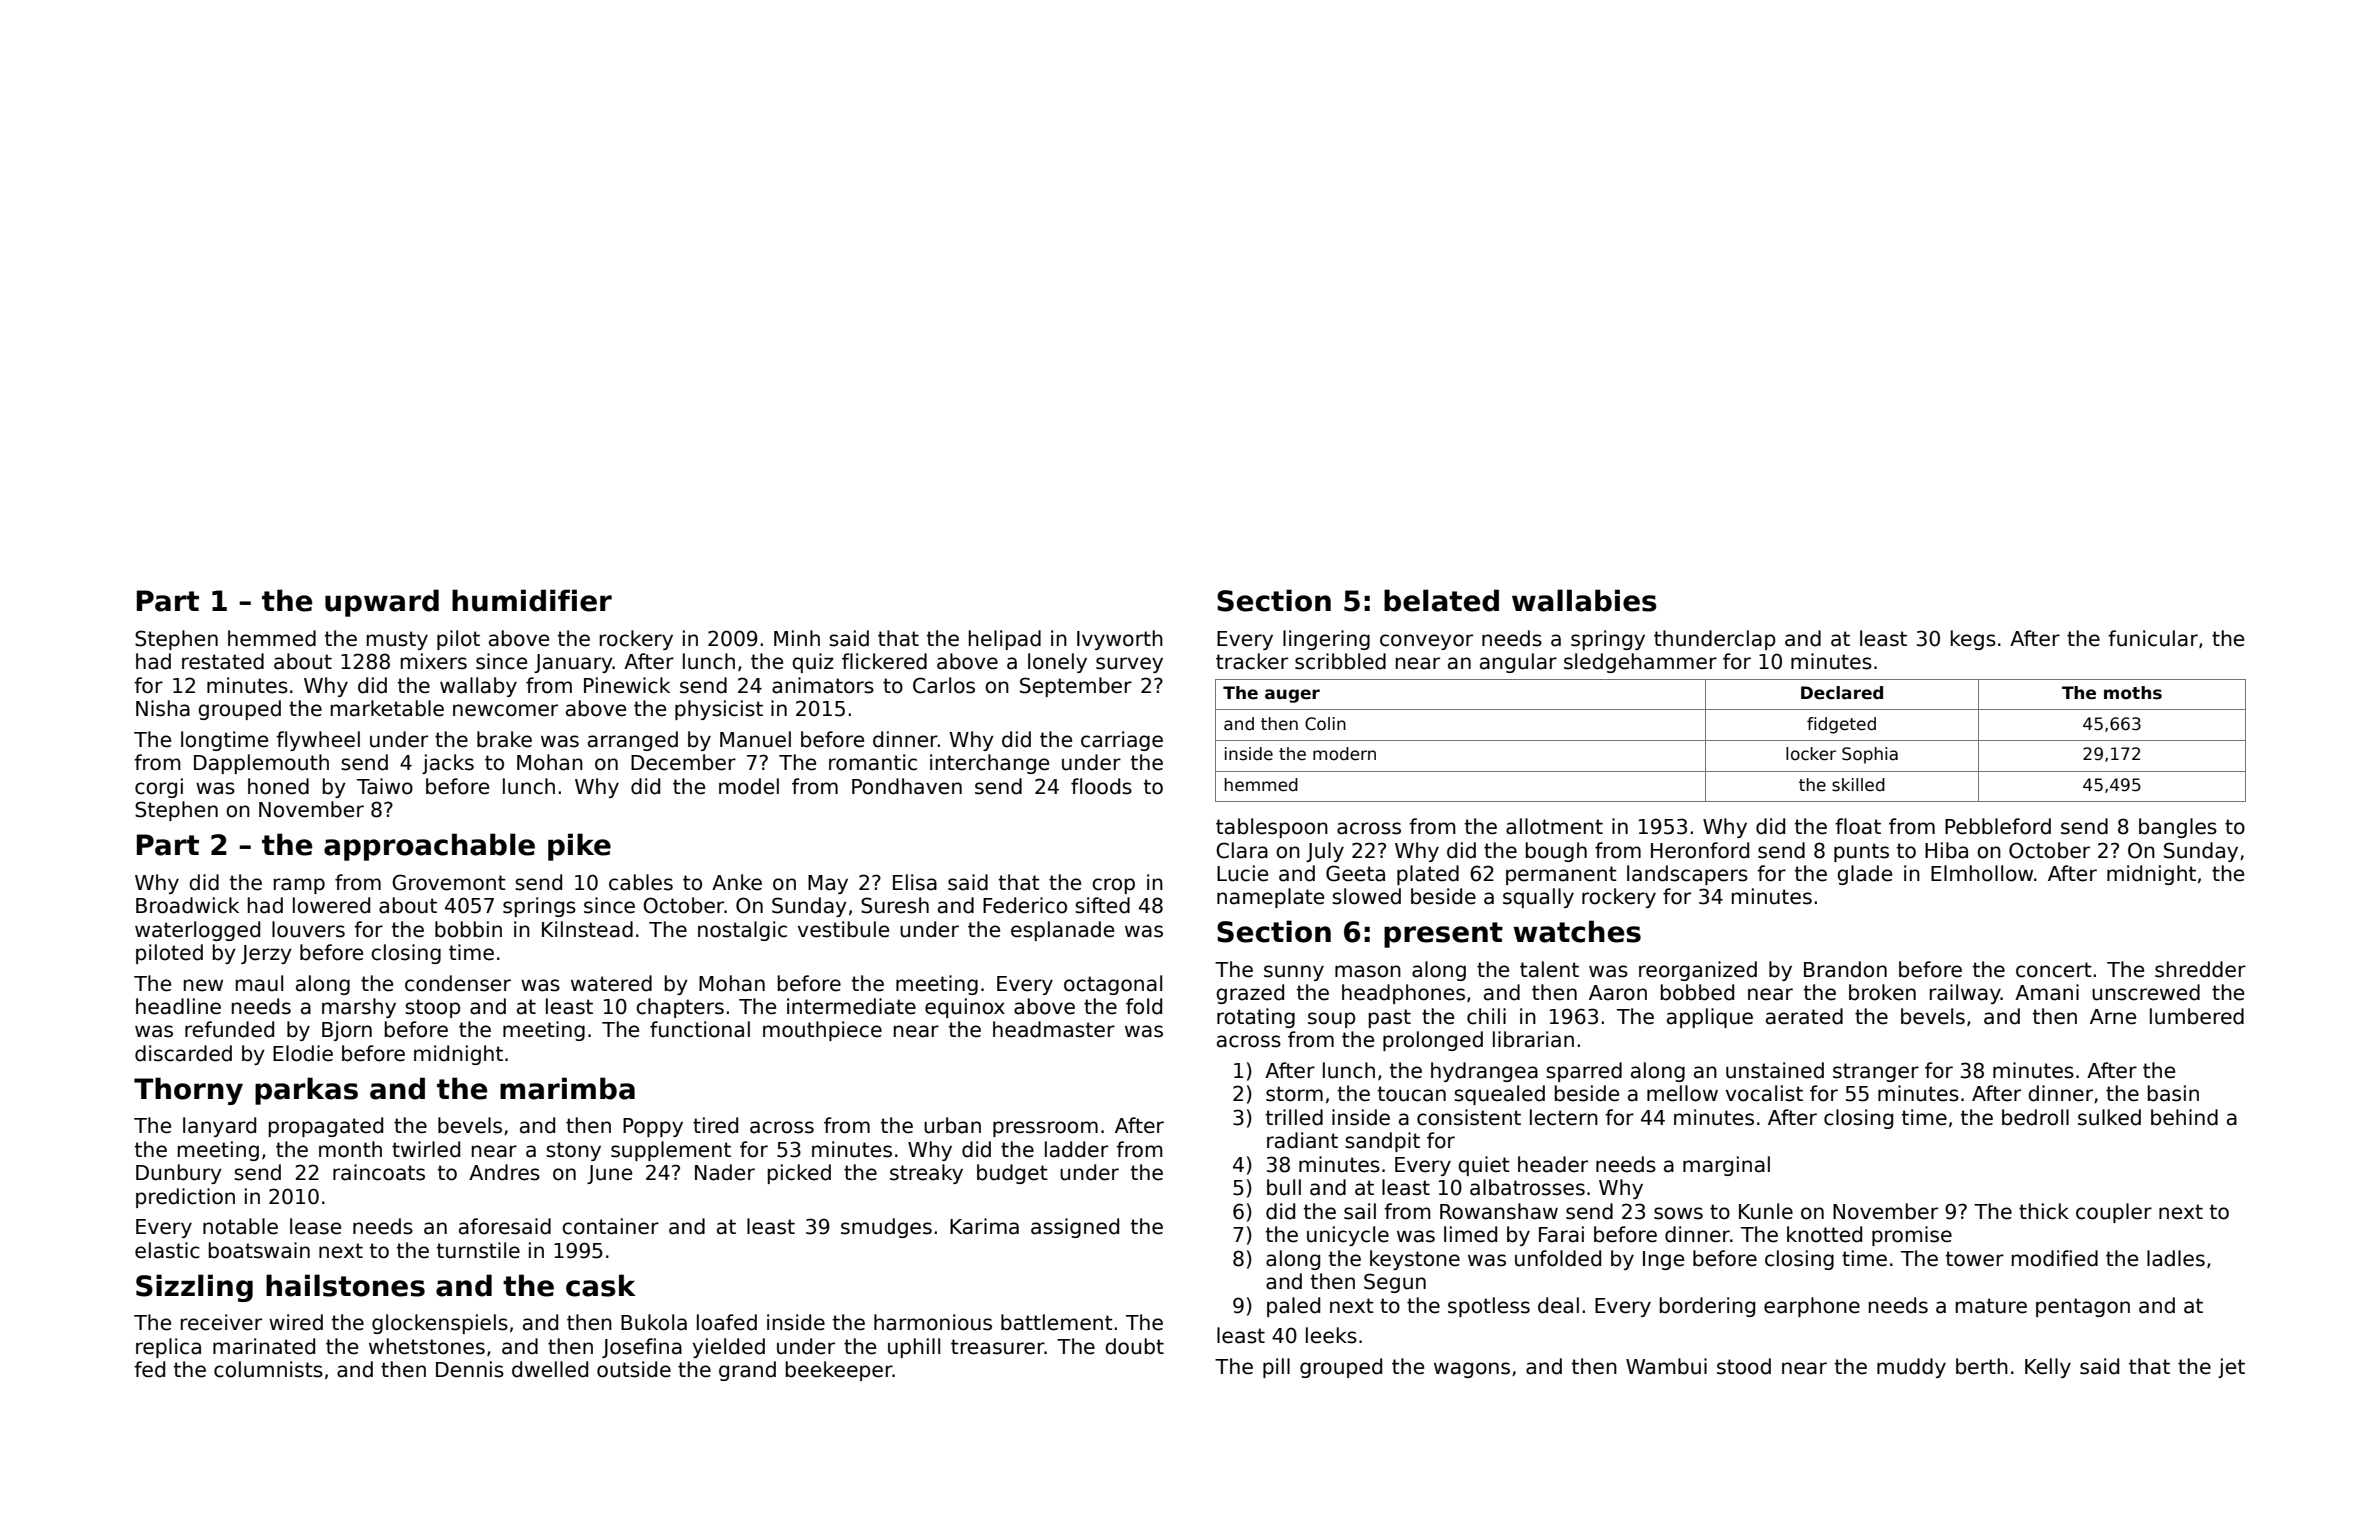 The image size is (2380, 1540). Describe the element at coordinates (532, 600) in the document. I see `humidifier` at that location.
